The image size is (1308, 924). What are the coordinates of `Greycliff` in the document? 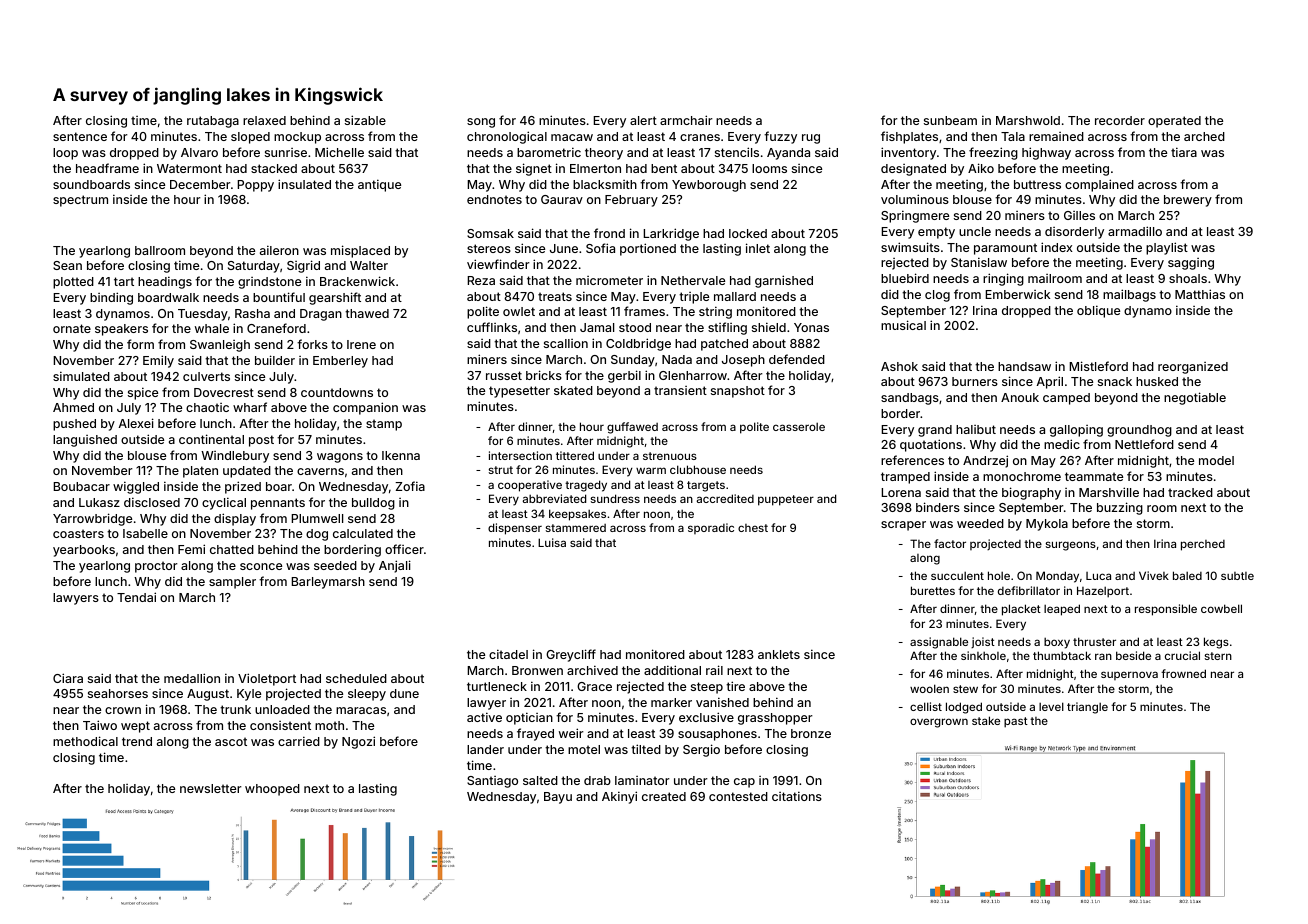 It's located at (571, 655).
